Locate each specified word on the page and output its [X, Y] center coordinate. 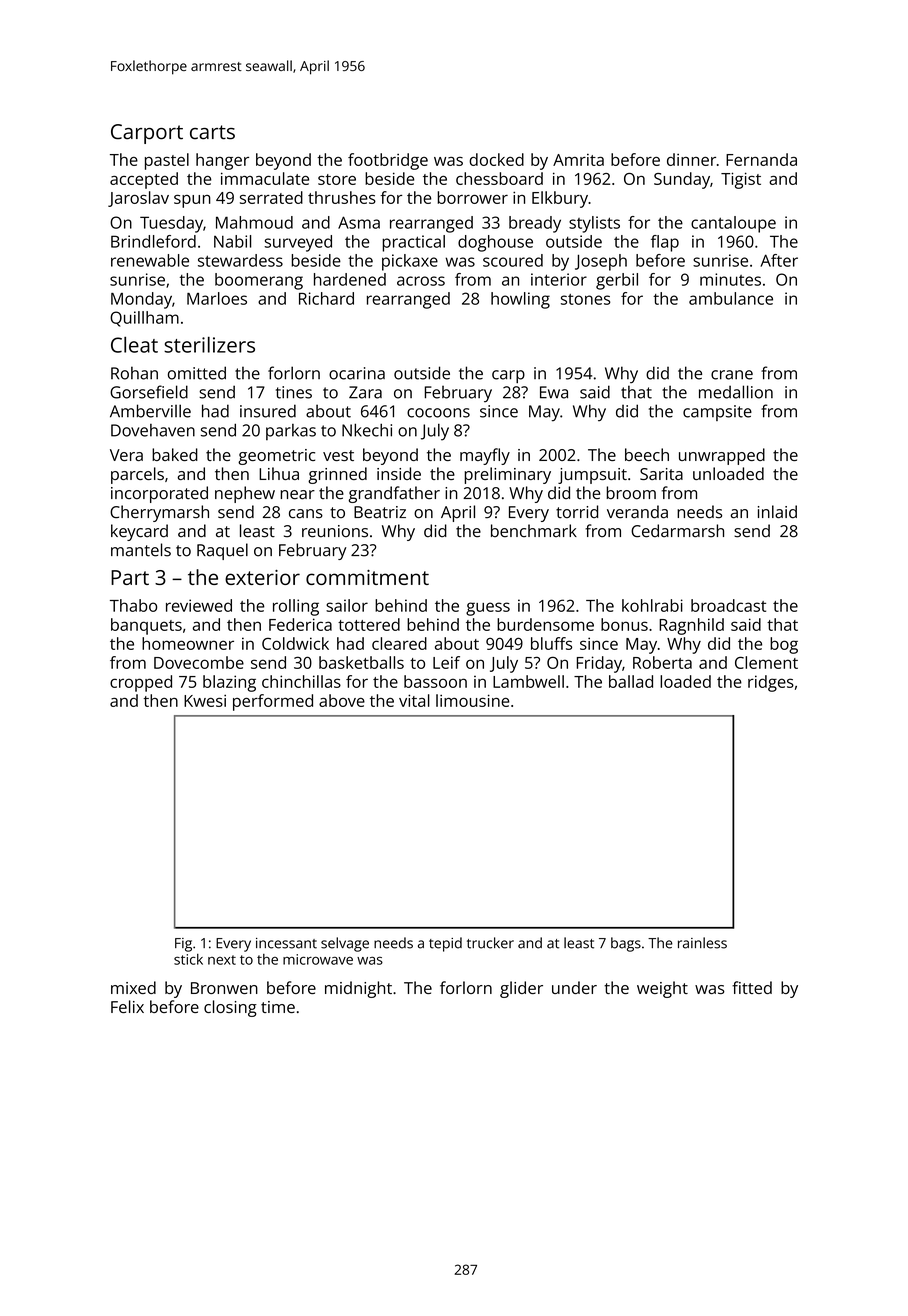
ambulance [731, 298]
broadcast [728, 605]
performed [273, 702]
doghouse [495, 243]
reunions [335, 531]
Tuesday [171, 224]
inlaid [777, 512]
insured [268, 411]
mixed [133, 987]
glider [521, 989]
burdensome [545, 624]
